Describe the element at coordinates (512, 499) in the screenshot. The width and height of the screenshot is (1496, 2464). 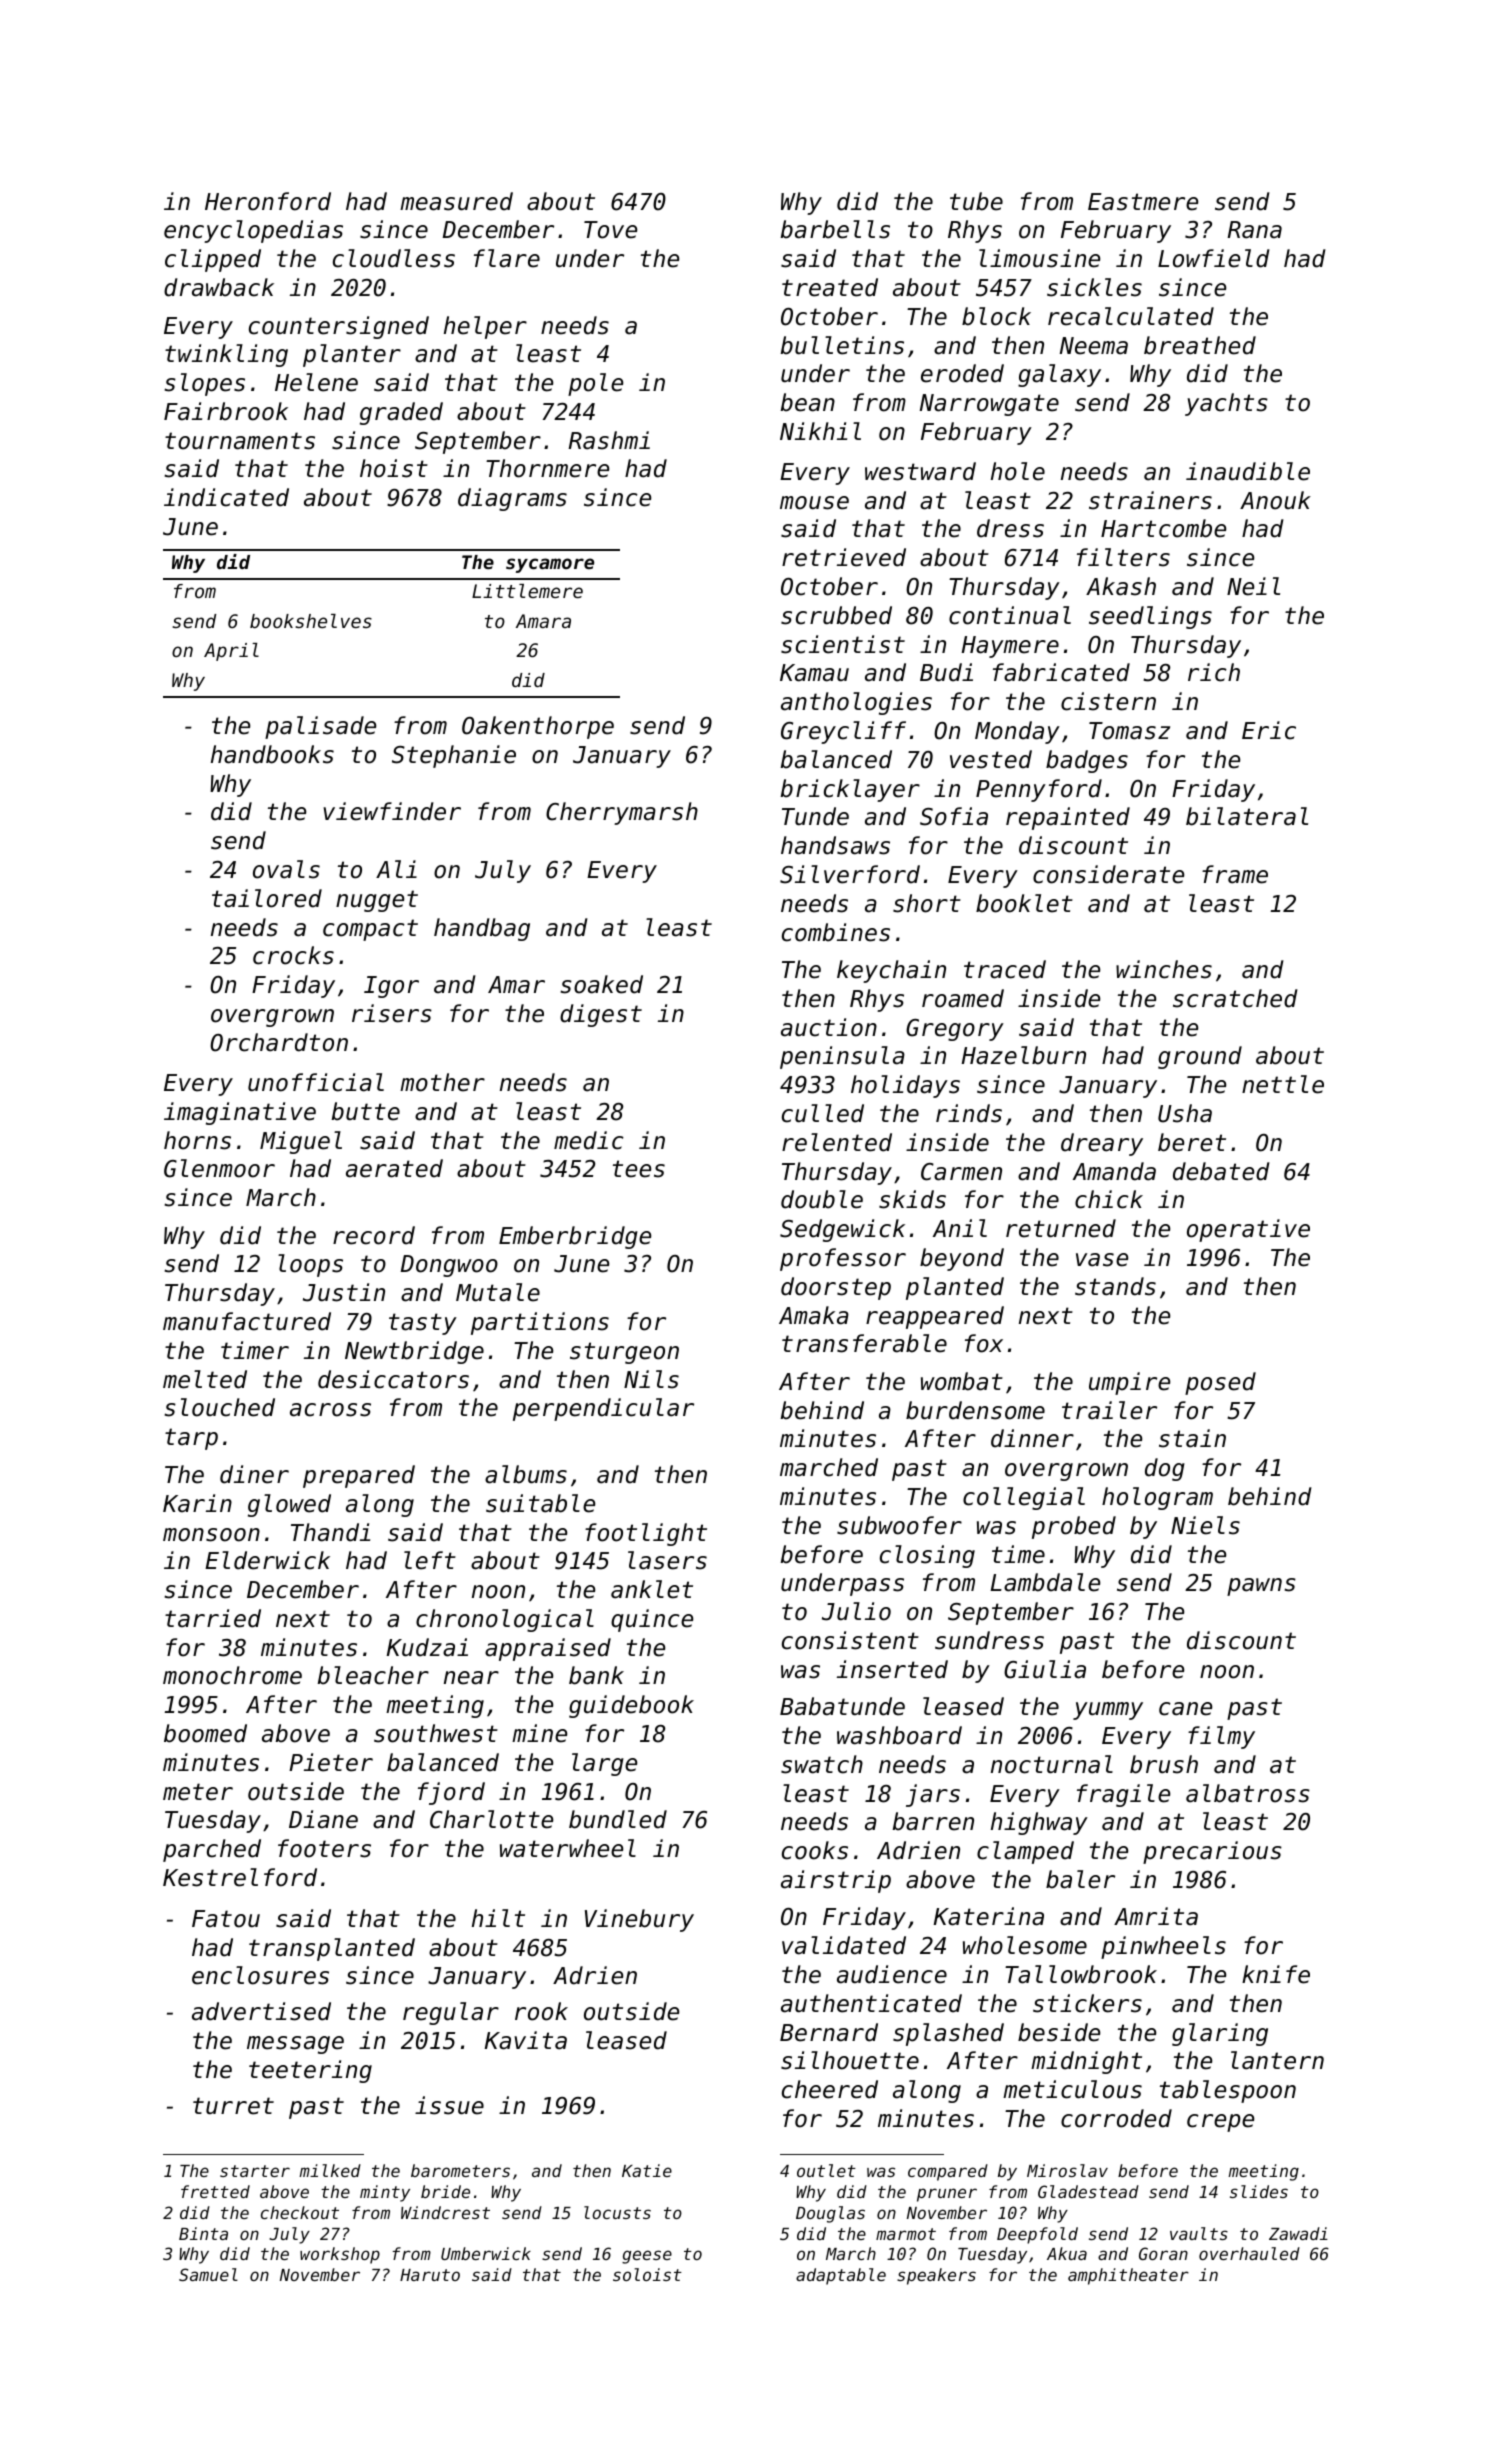
I see `diagrams` at that location.
